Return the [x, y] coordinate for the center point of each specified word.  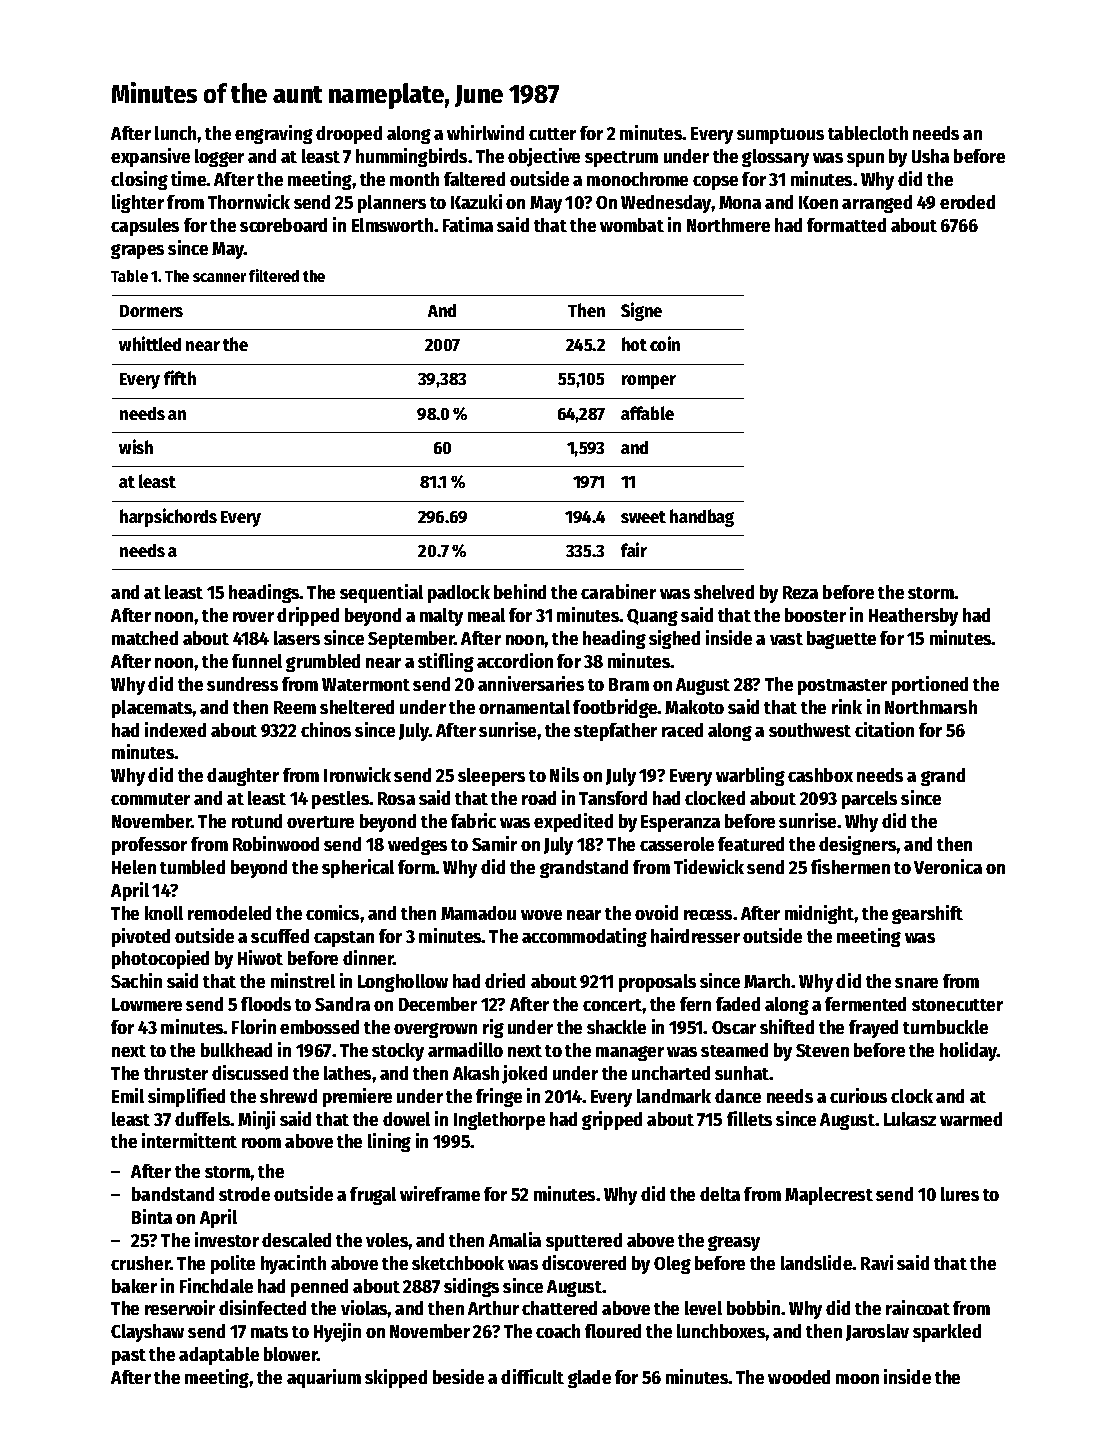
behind [520, 591]
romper [649, 382]
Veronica [948, 866]
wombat [632, 225]
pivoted [141, 937]
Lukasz [910, 1119]
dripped [308, 616]
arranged [877, 204]
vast [786, 639]
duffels [203, 1119]
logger [219, 158]
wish [136, 446]
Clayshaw [147, 1333]
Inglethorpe [499, 1121]
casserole [677, 844]
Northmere [728, 225]
